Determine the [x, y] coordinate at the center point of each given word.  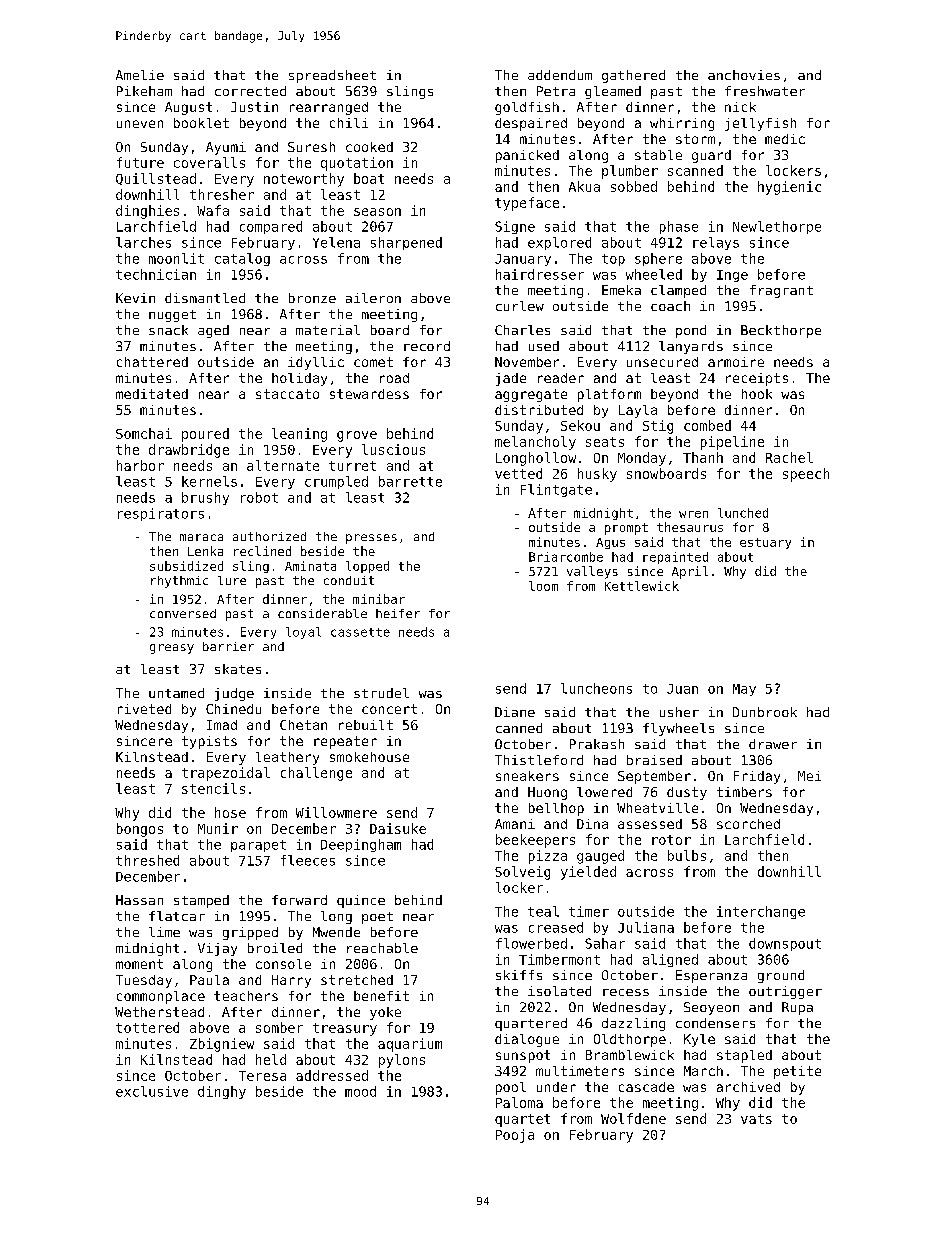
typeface [527, 204]
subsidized [186, 566]
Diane [515, 712]
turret [352, 466]
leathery [287, 758]
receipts [757, 379]
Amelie [140, 75]
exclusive [152, 1091]
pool [511, 1088]
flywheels [678, 729]
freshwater [765, 91]
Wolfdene [633, 1118]
